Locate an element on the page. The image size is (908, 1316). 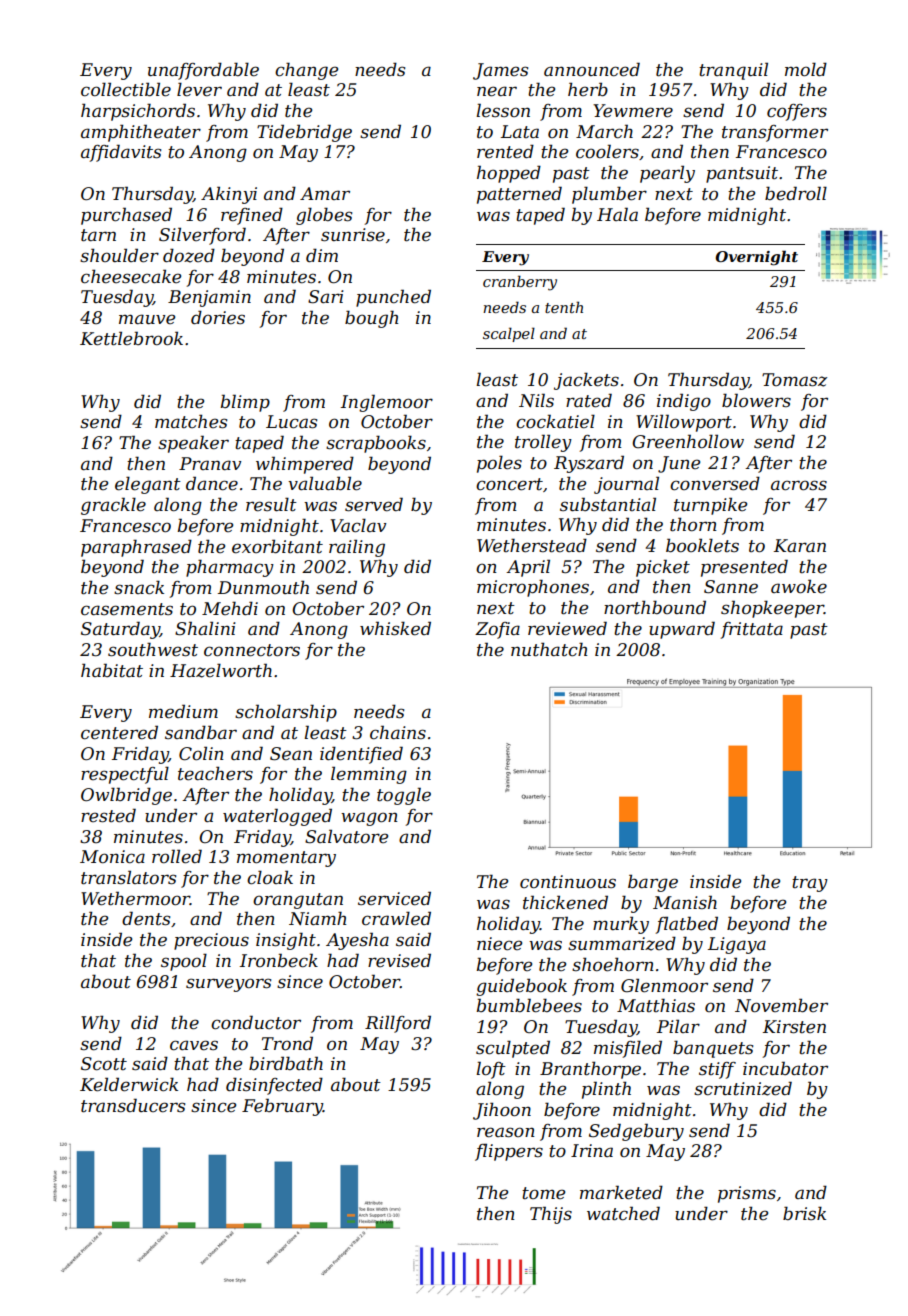
niece is located at coordinates (499, 944).
